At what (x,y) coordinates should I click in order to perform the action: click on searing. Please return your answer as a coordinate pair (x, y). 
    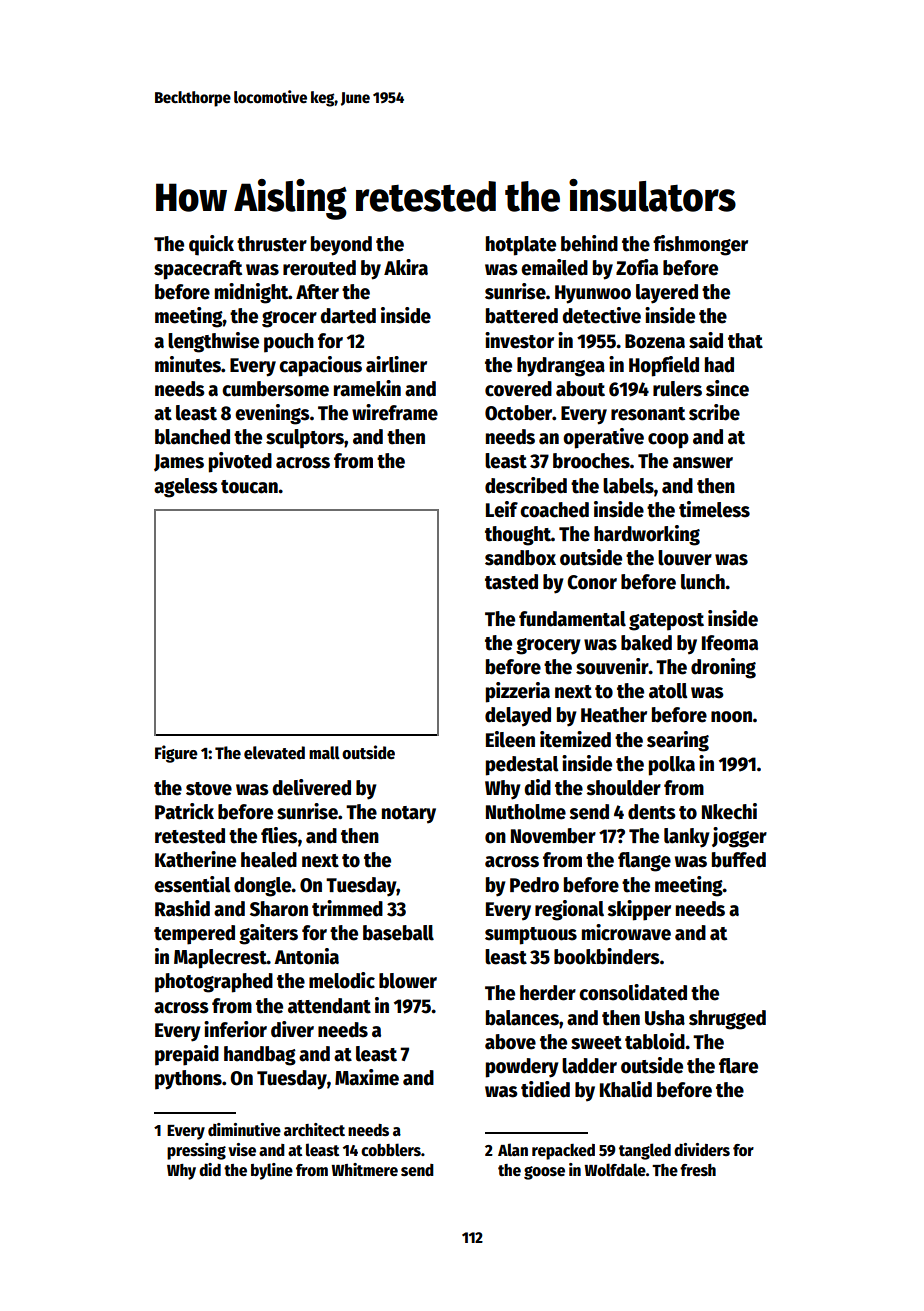
    Looking at the image, I should click on (678, 741).
